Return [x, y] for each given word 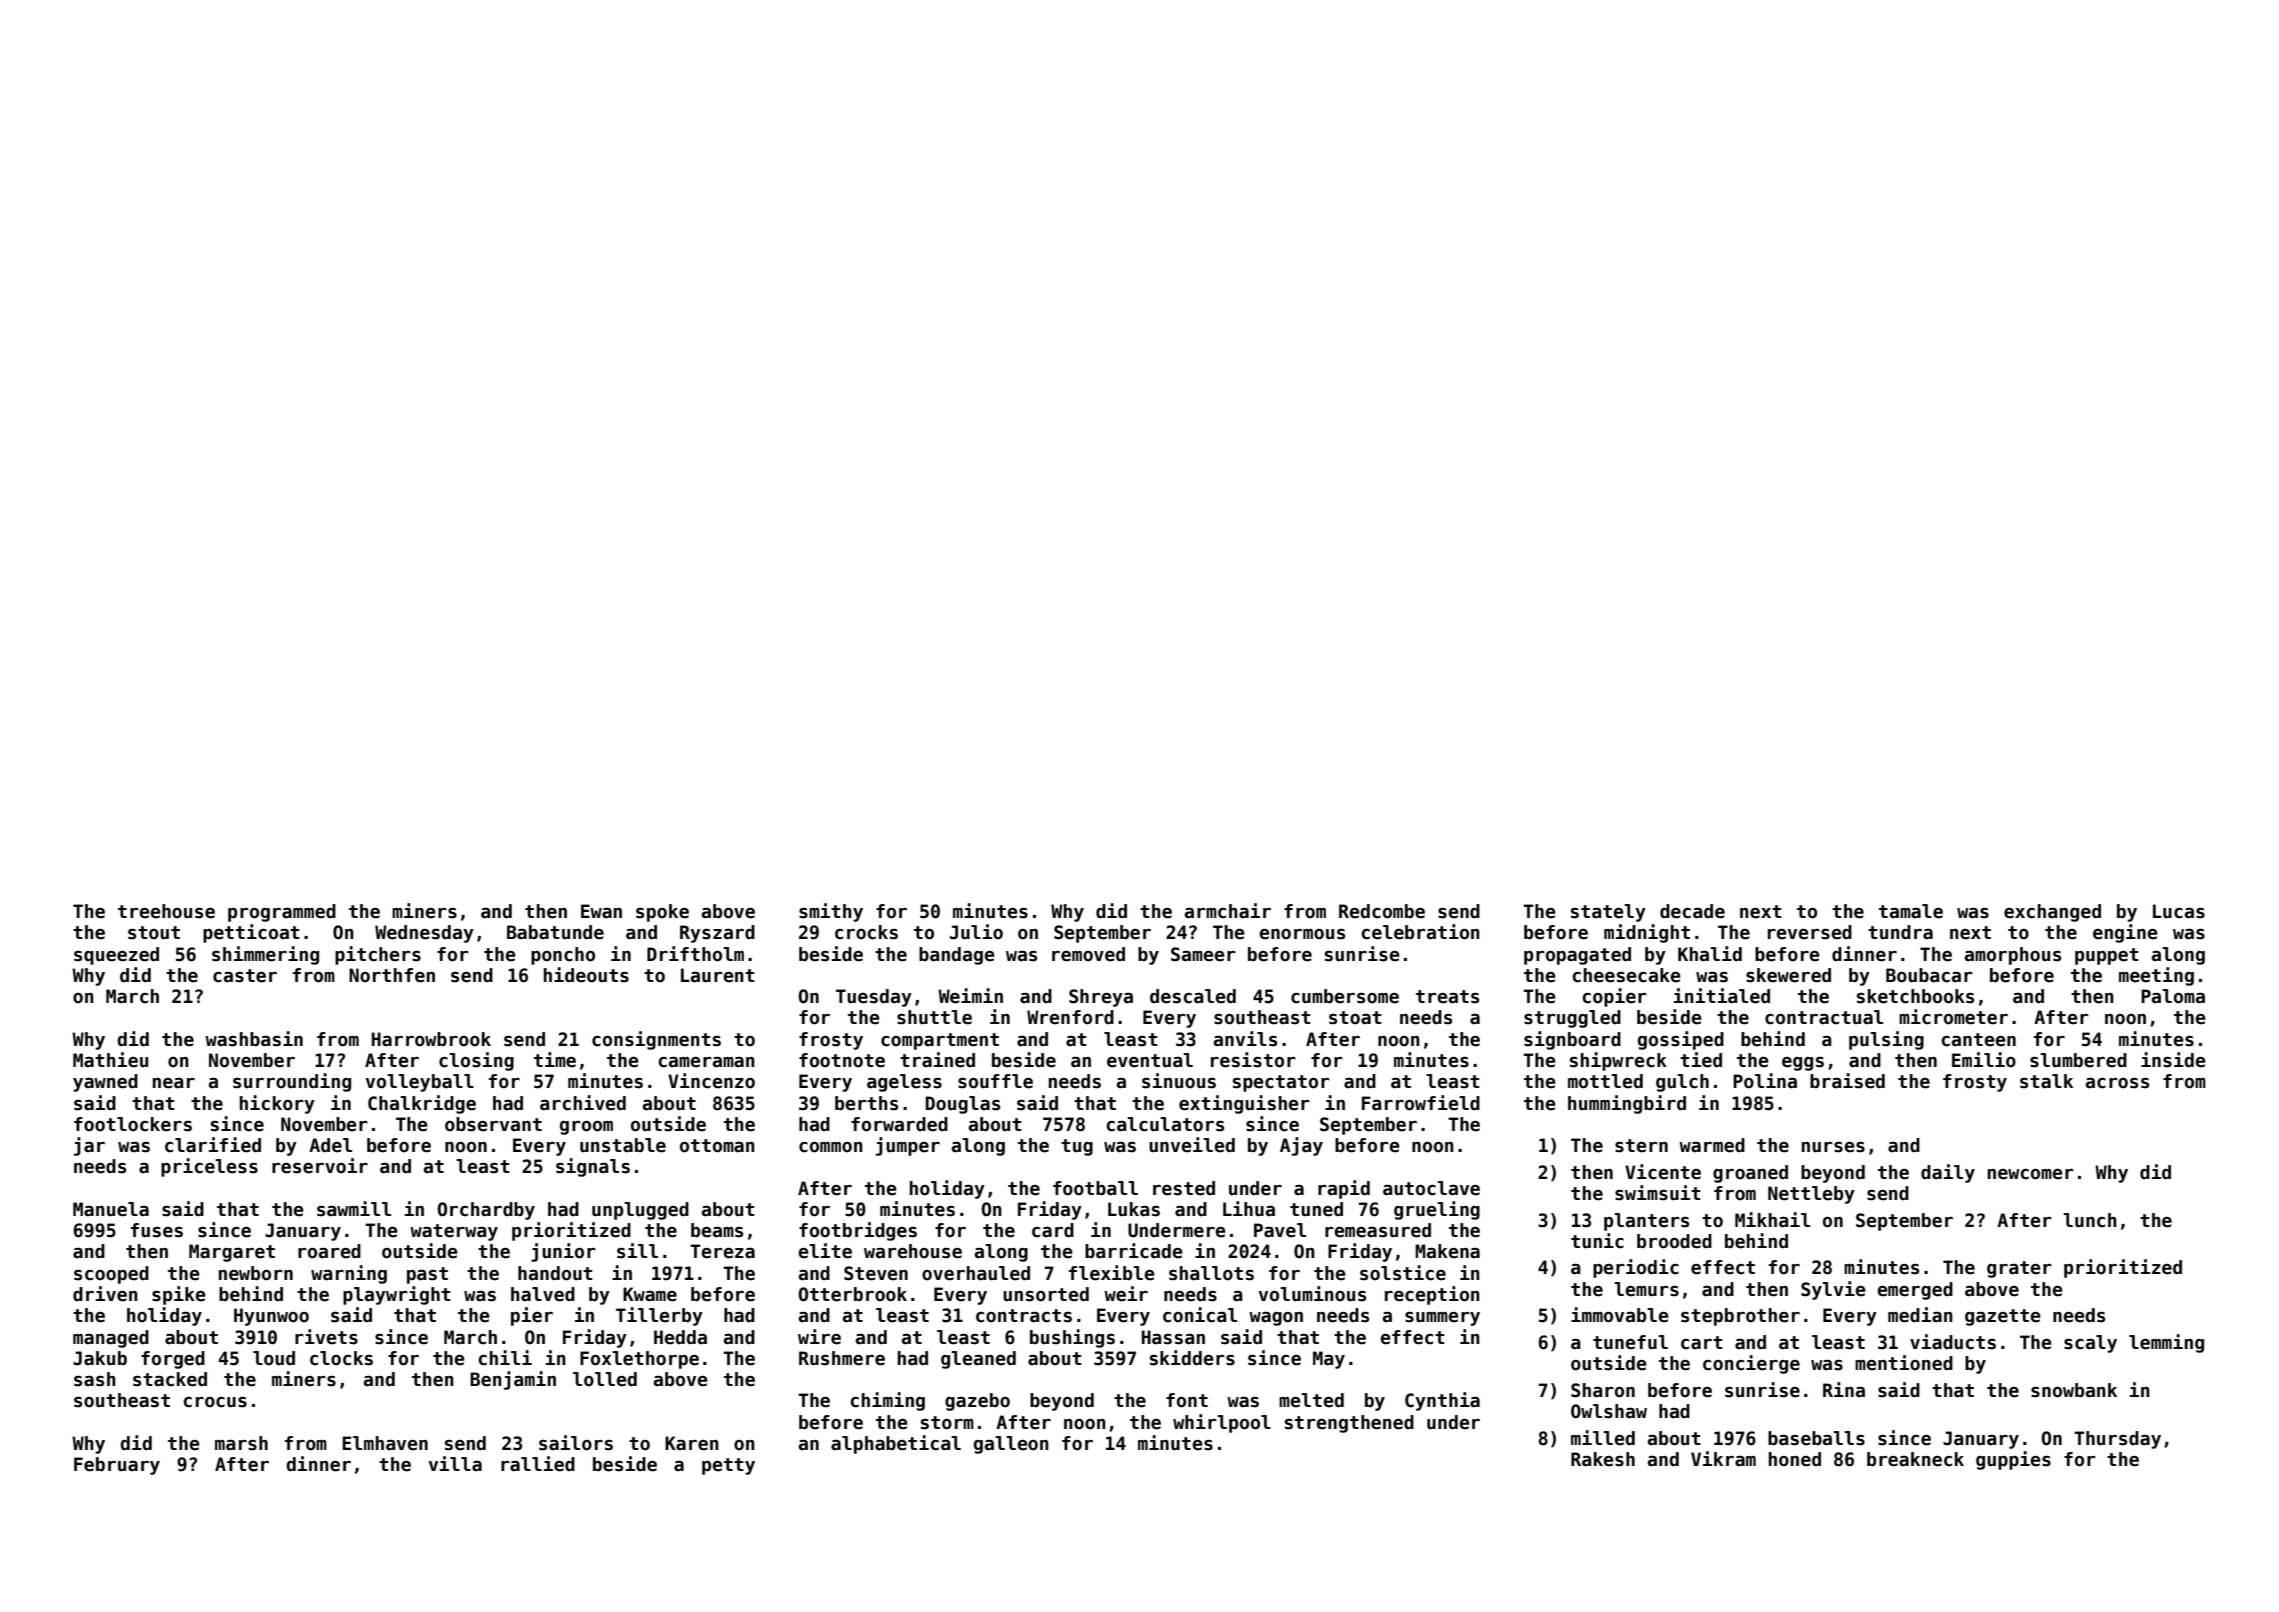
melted [1311, 1400]
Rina [1844, 1390]
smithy [831, 912]
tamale [1911, 911]
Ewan [601, 911]
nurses [1833, 1147]
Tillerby [659, 1316]
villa [455, 1464]
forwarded [899, 1124]
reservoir [320, 1166]
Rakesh [1603, 1459]
